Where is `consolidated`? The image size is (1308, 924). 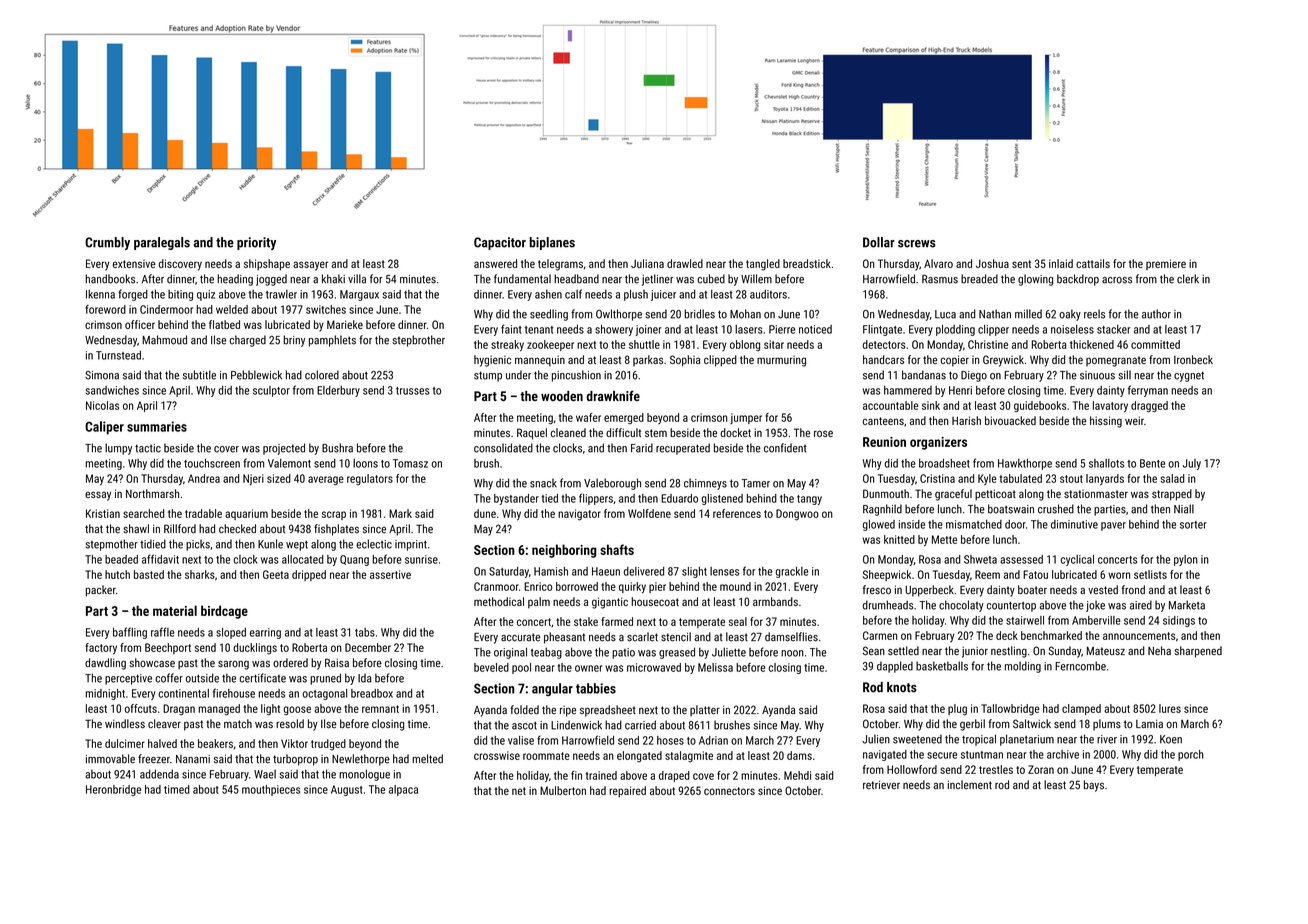 consolidated is located at coordinates (503, 448).
